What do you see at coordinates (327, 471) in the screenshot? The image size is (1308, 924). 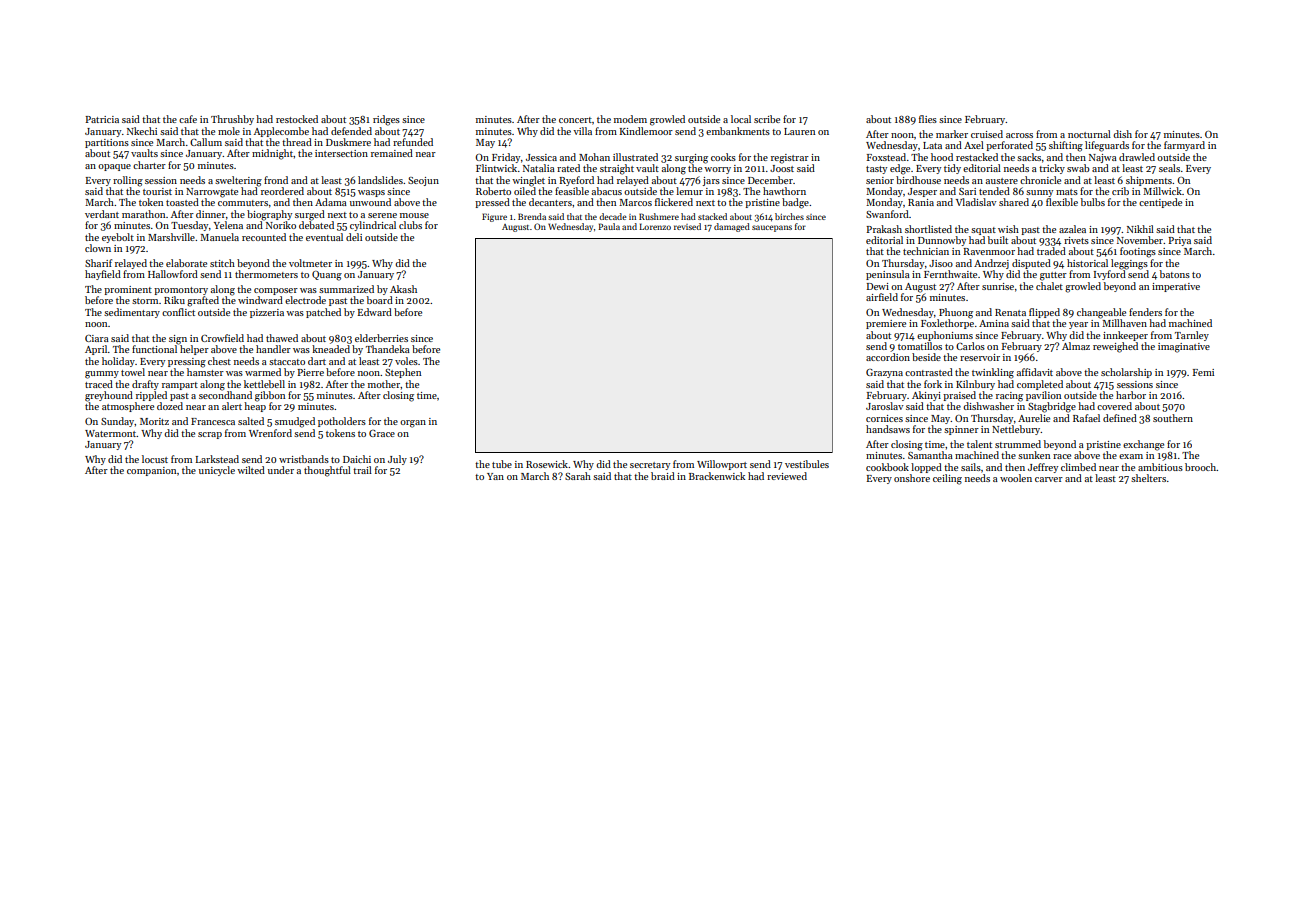 I see `thoughtful` at bounding box center [327, 471].
